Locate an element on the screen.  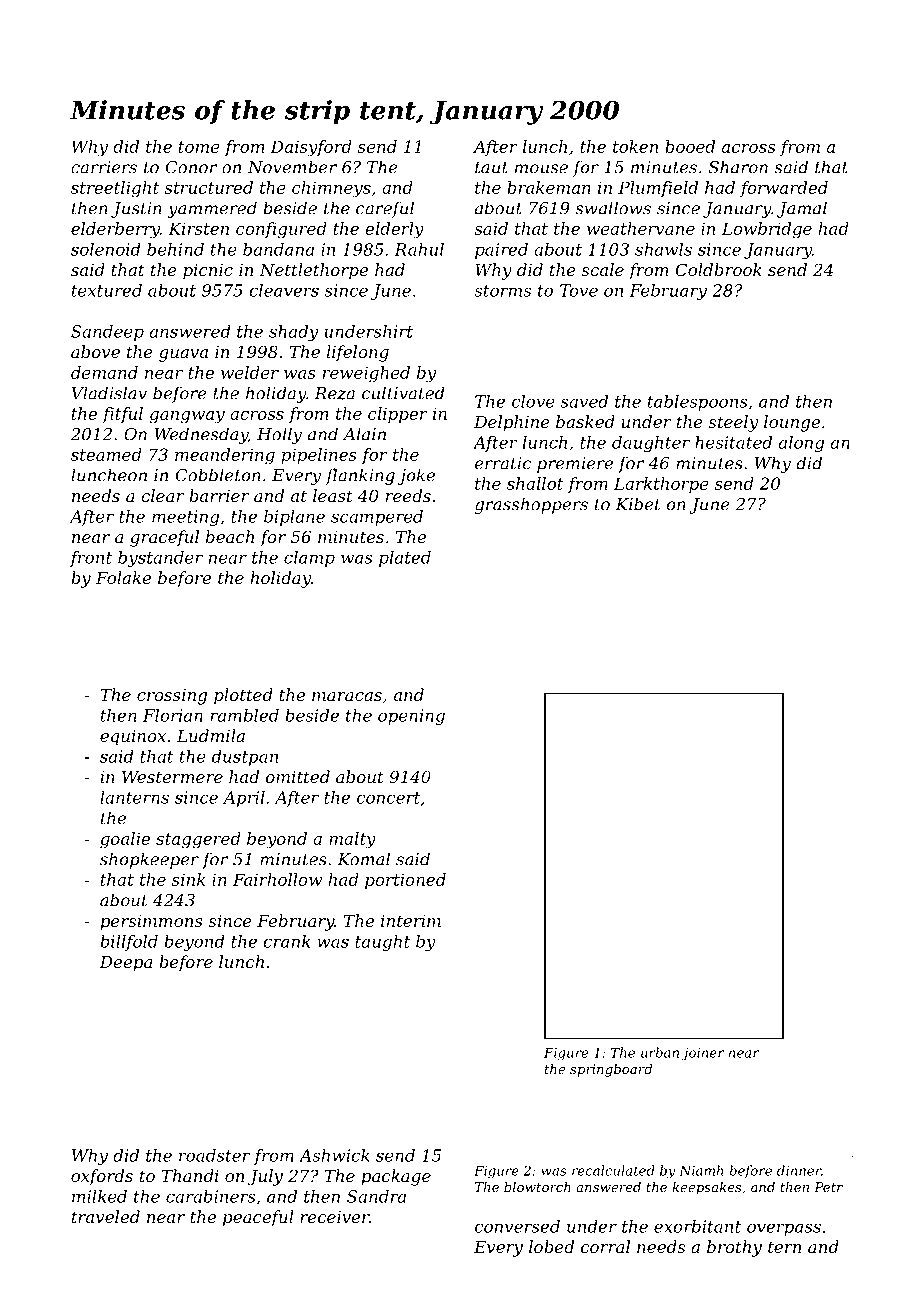
taut is located at coordinates (491, 168).
